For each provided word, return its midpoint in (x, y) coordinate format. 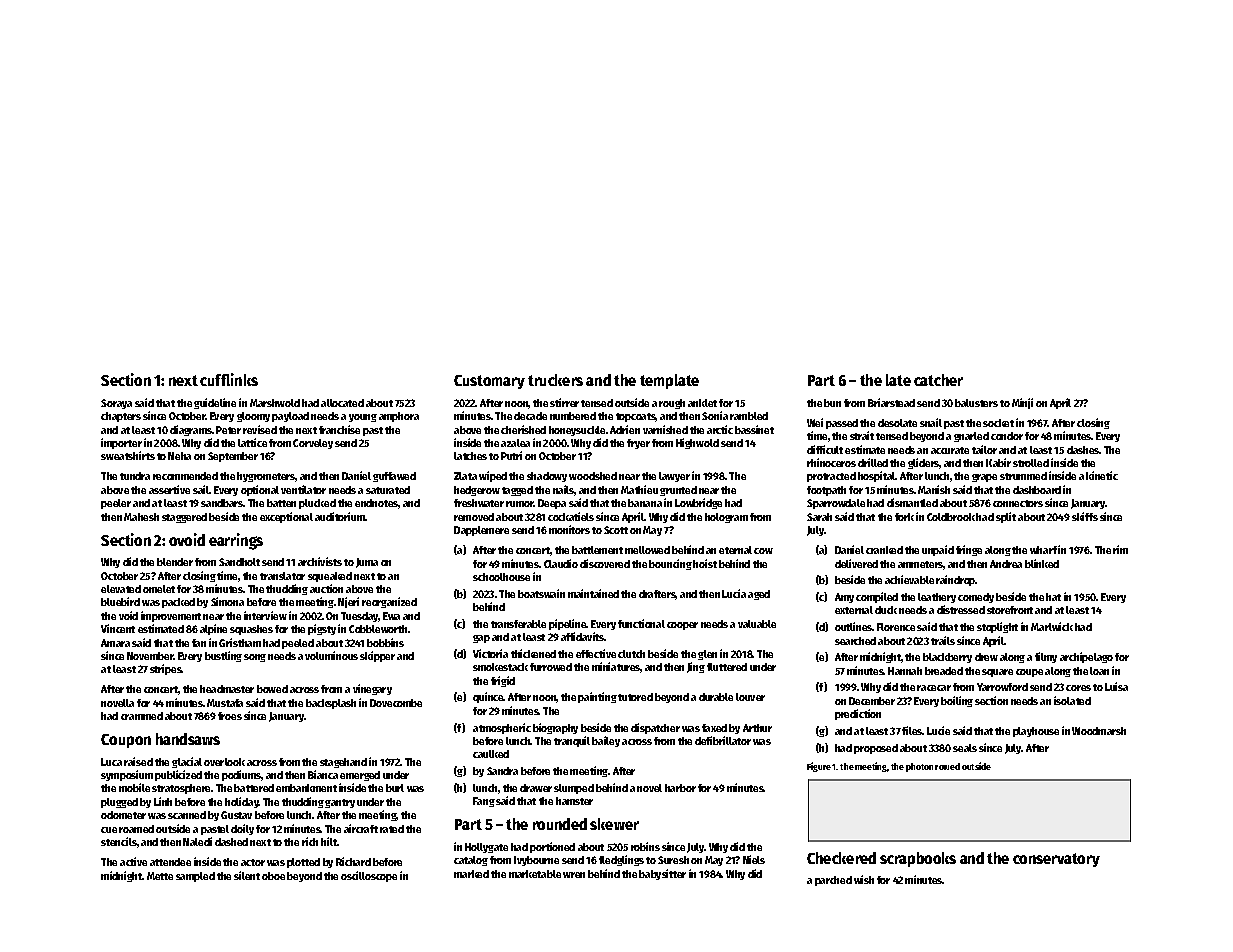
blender (175, 562)
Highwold (697, 443)
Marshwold (275, 403)
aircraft (361, 828)
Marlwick (1052, 626)
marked (471, 874)
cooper (682, 626)
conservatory (1056, 860)
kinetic (1102, 475)
